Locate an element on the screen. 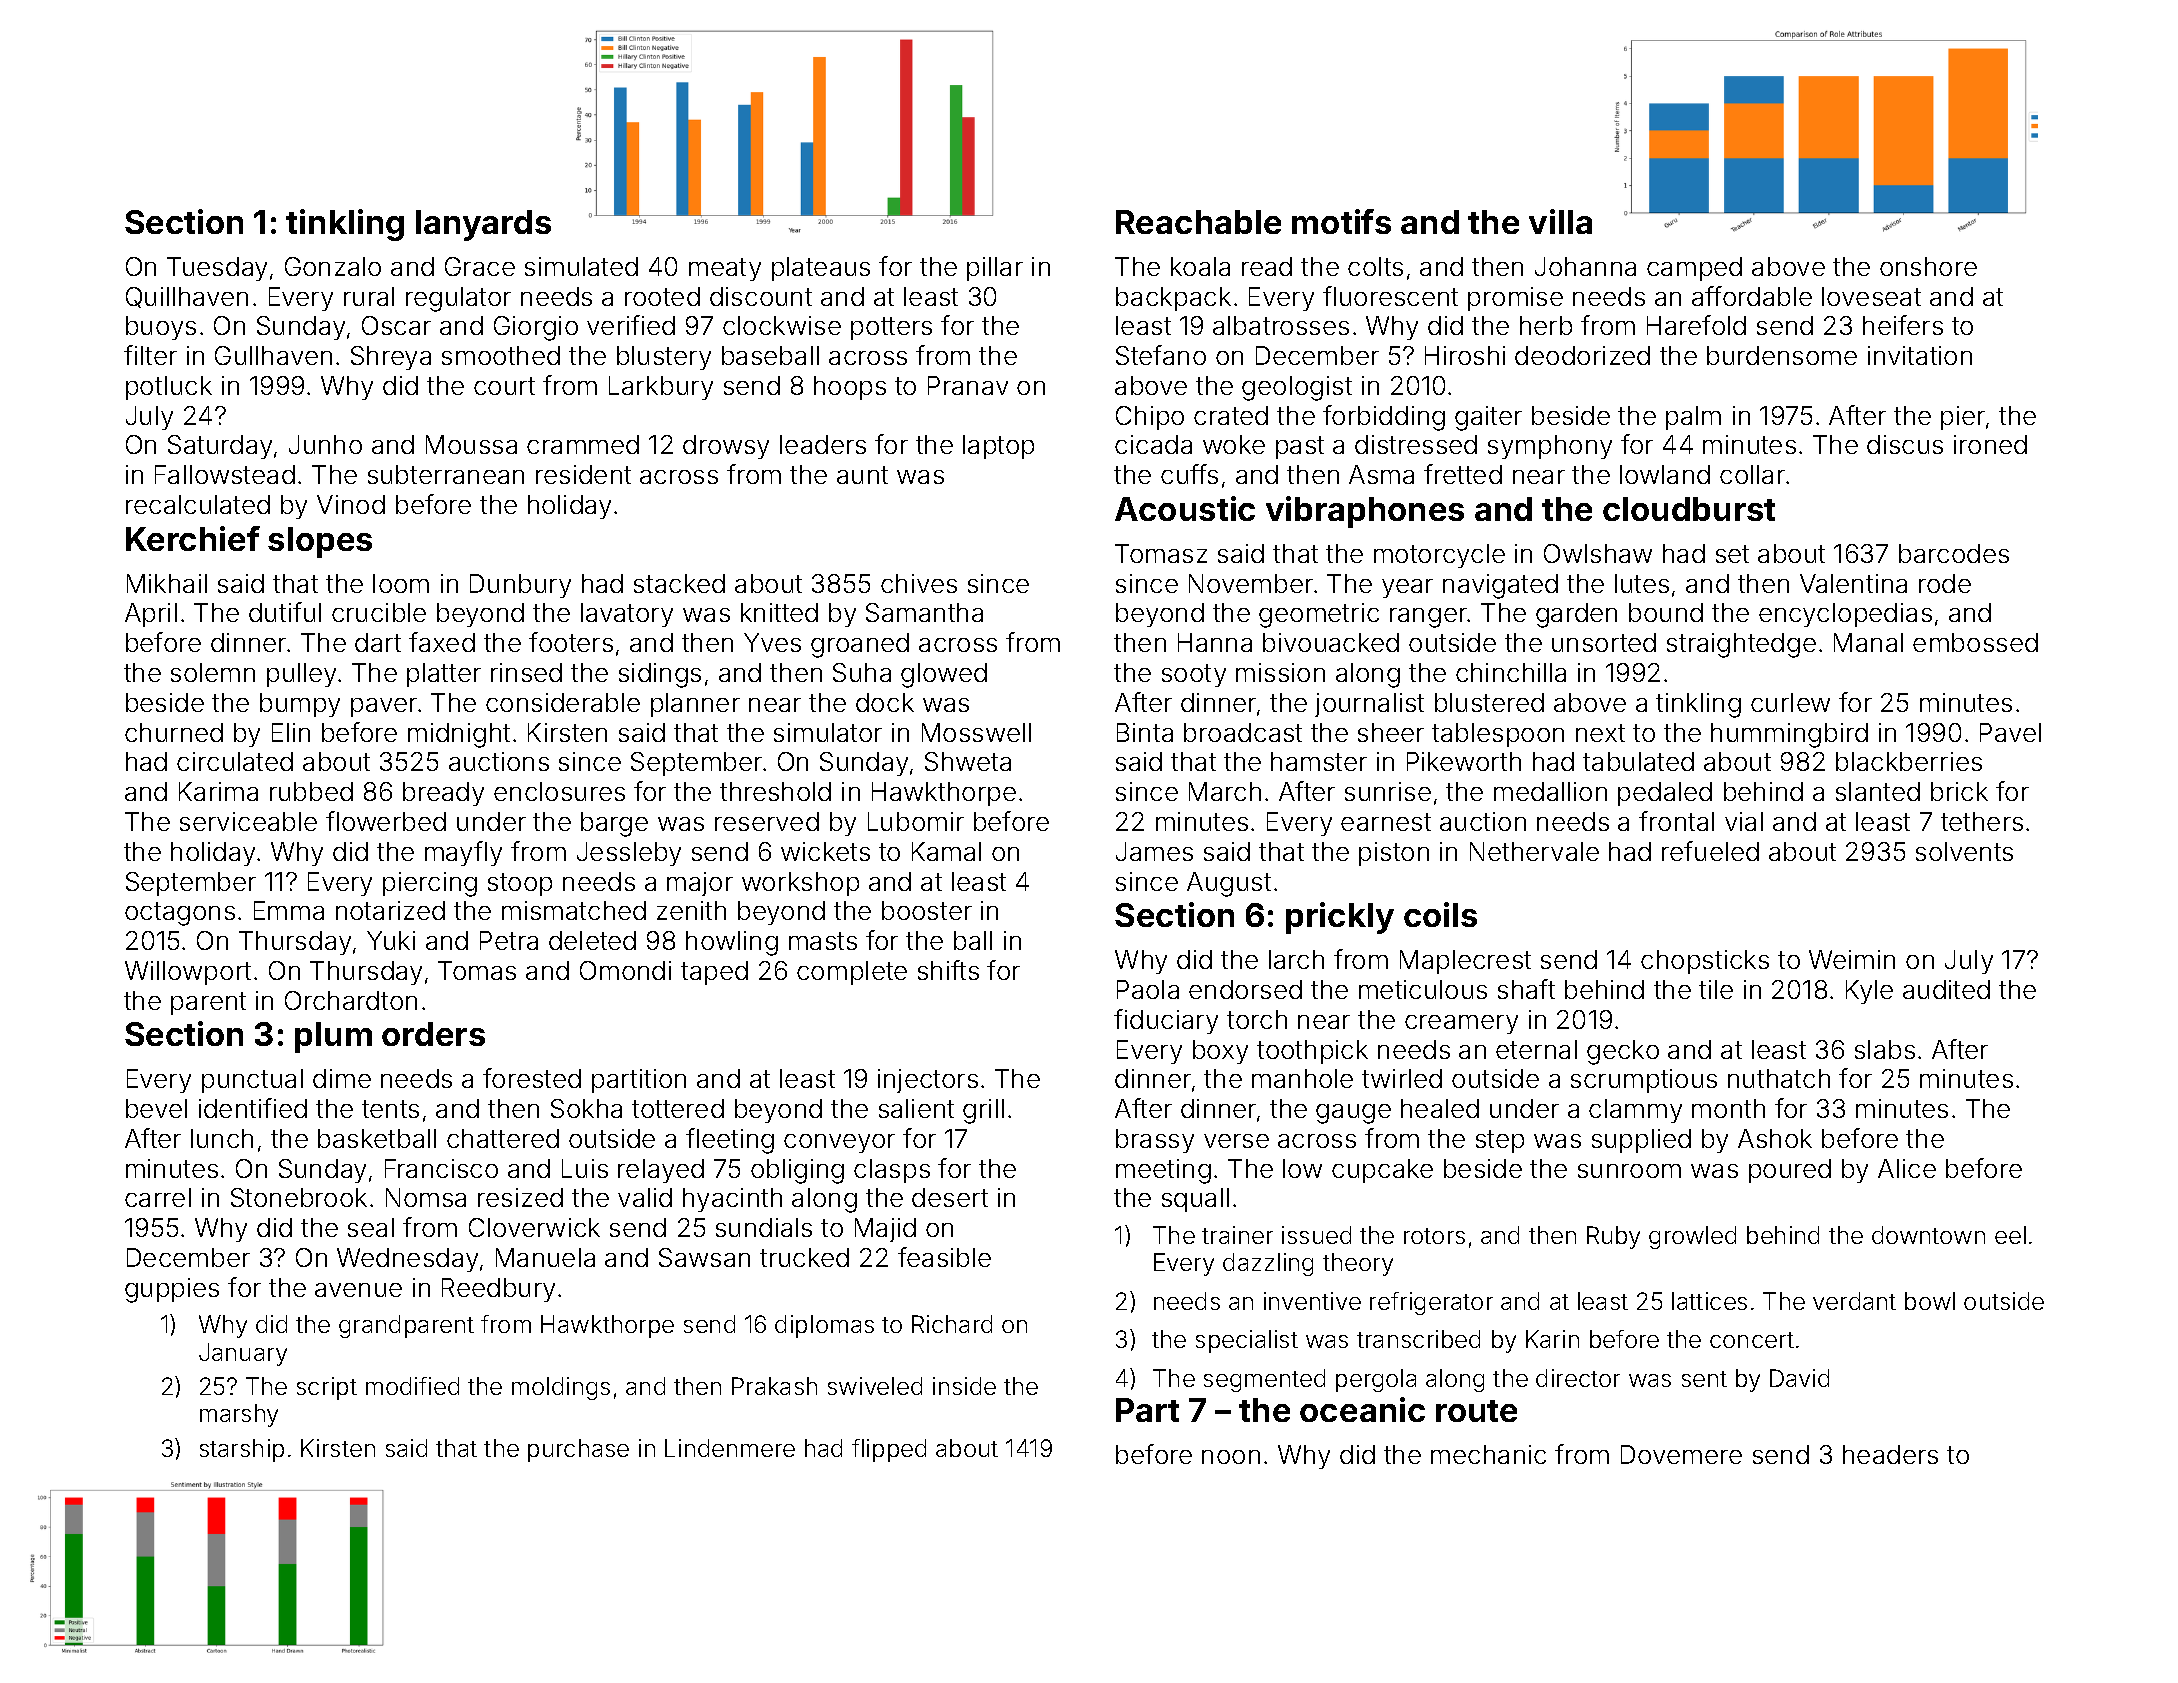 The width and height of the screenshot is (2178, 1683). barcodes is located at coordinates (1954, 553).
